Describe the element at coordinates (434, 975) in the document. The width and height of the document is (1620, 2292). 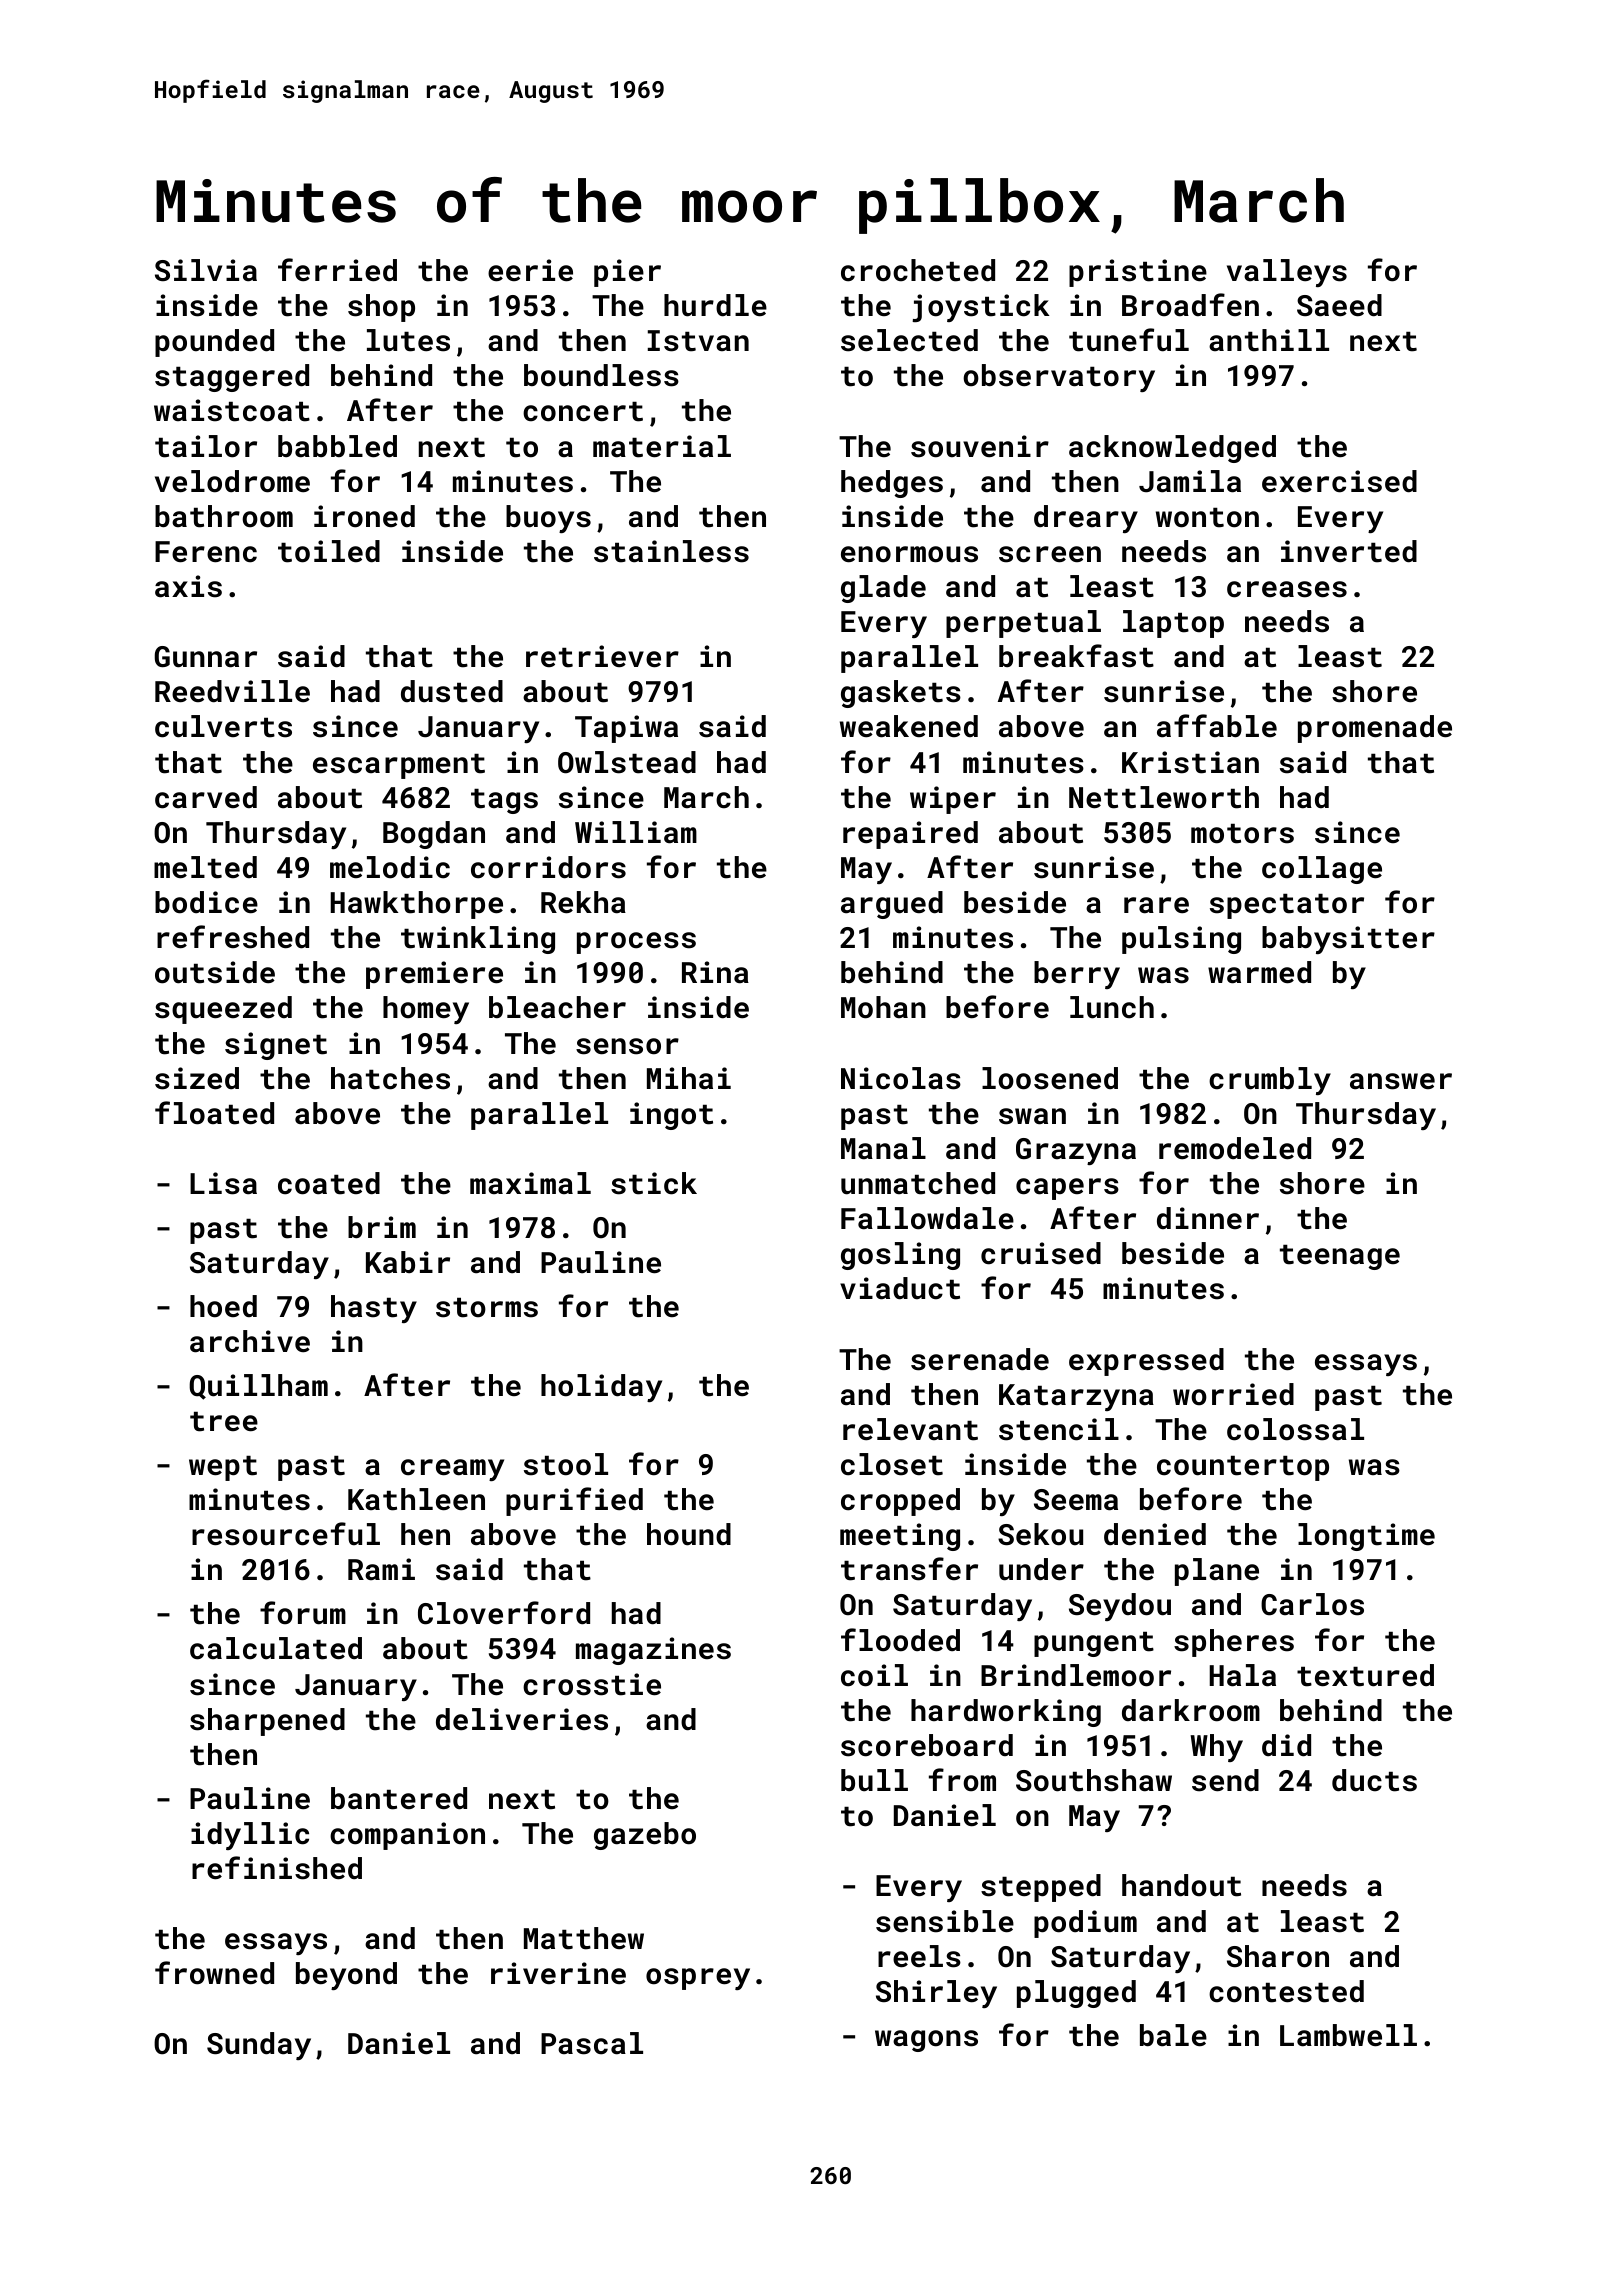
I see `premiere` at that location.
